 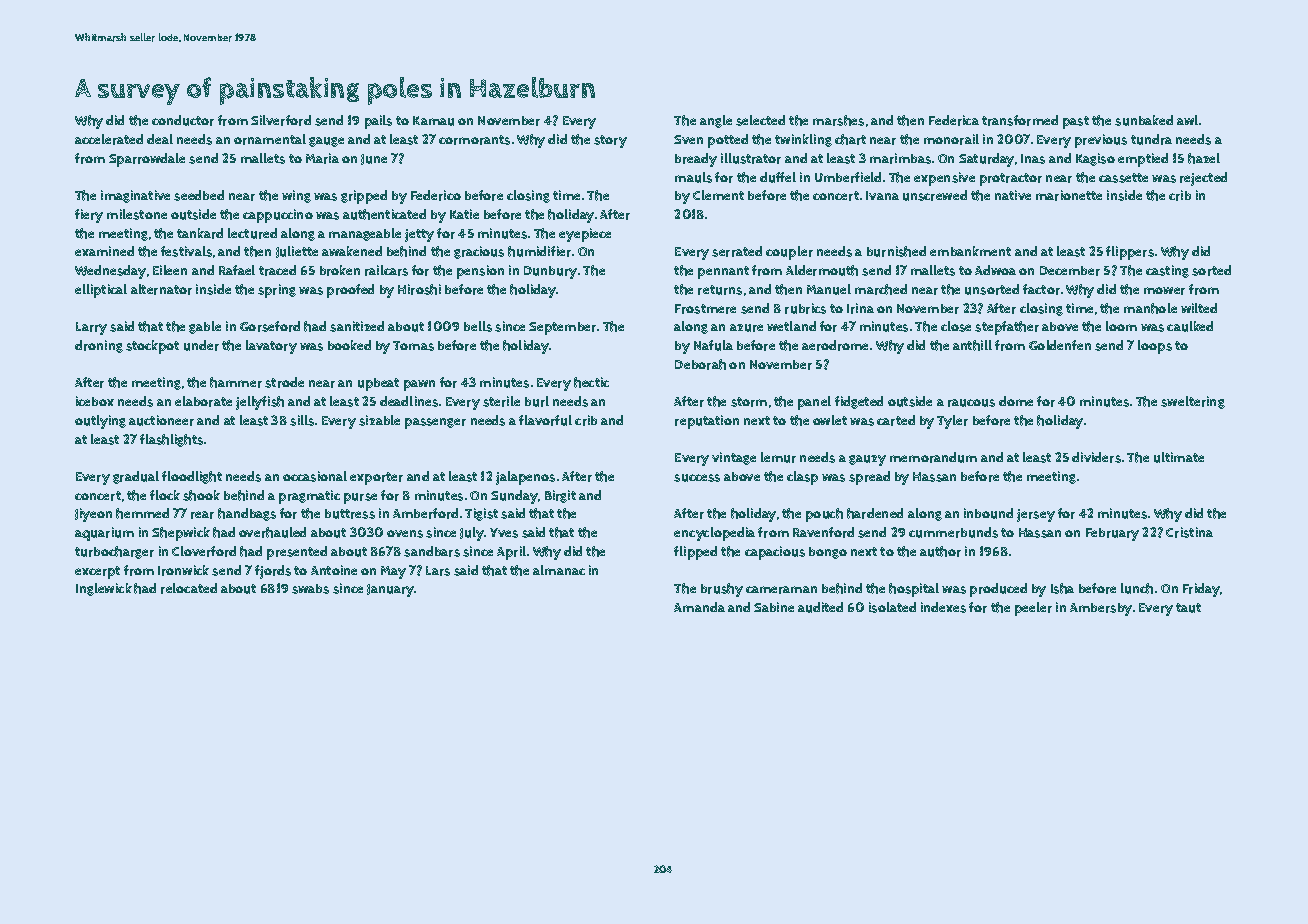 I want to click on bells, so click(x=478, y=326).
